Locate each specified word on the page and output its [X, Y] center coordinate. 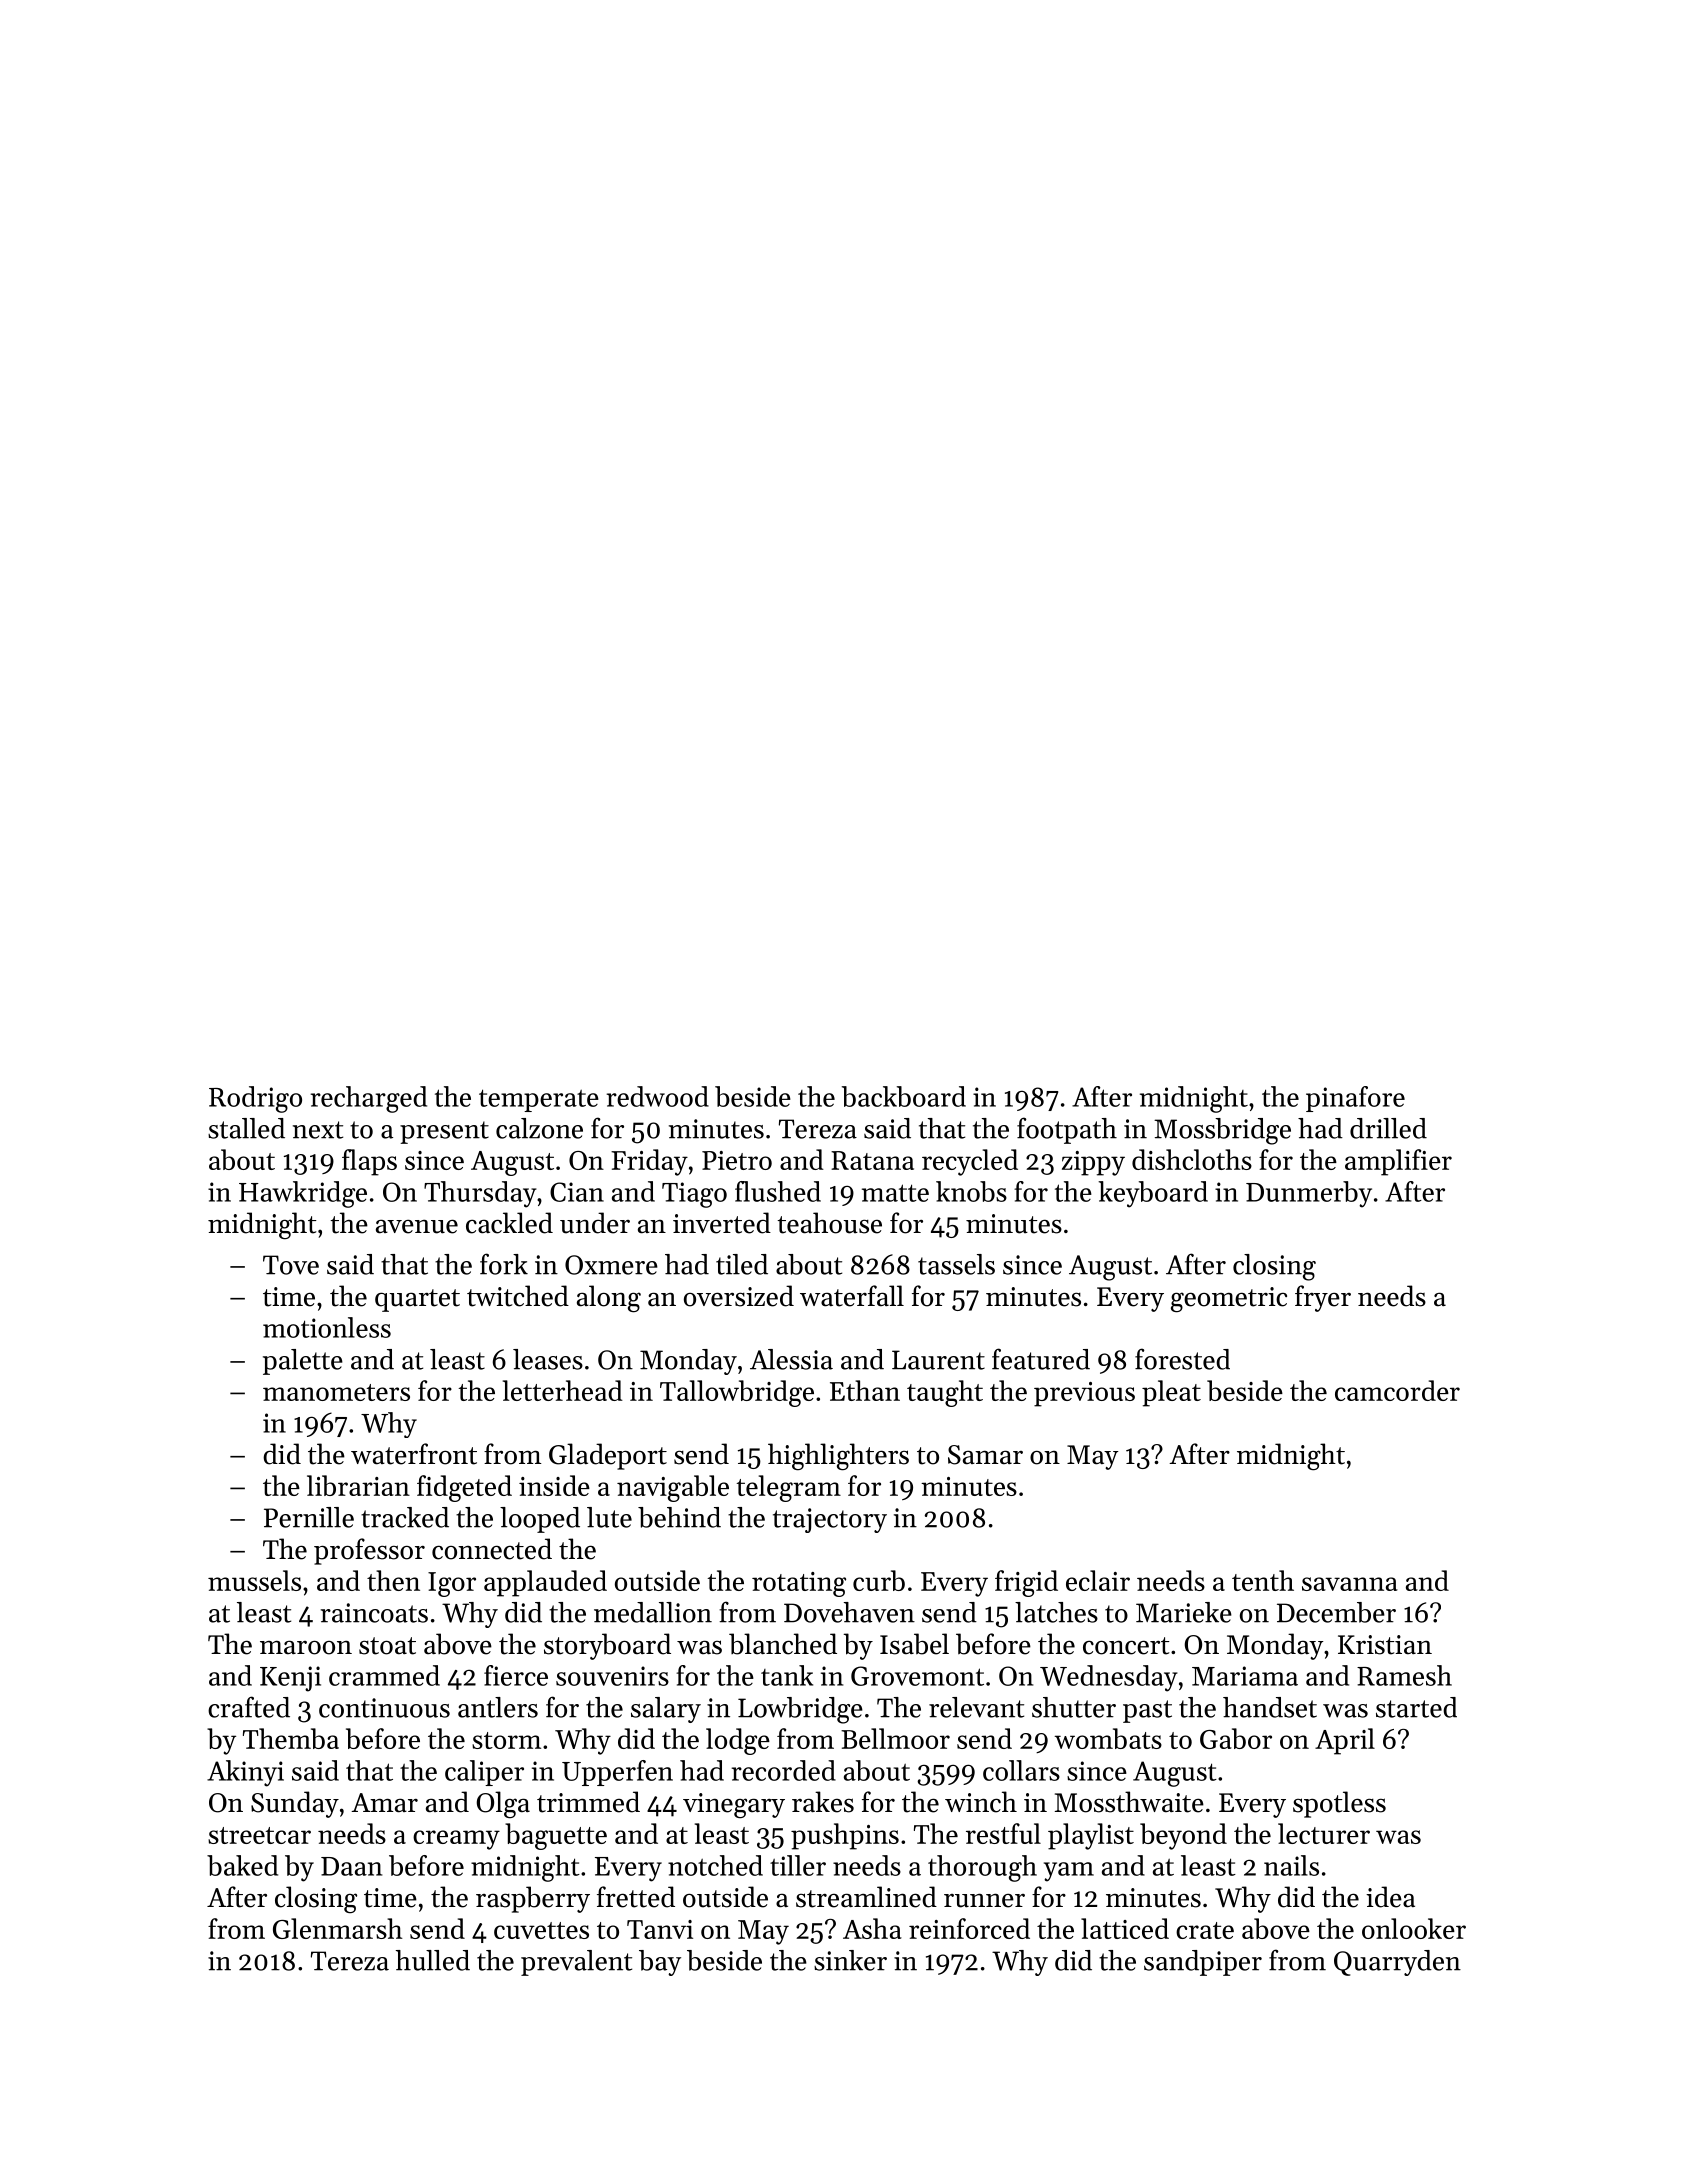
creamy [456, 1840]
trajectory [830, 1520]
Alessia [791, 1359]
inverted [722, 1223]
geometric [1229, 1300]
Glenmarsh [337, 1928]
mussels [254, 1580]
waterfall [852, 1296]
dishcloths [1192, 1159]
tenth [1263, 1580]
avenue [417, 1226]
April [1345, 1741]
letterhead [563, 1390]
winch [981, 1802]
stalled [246, 1128]
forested [1182, 1359]
